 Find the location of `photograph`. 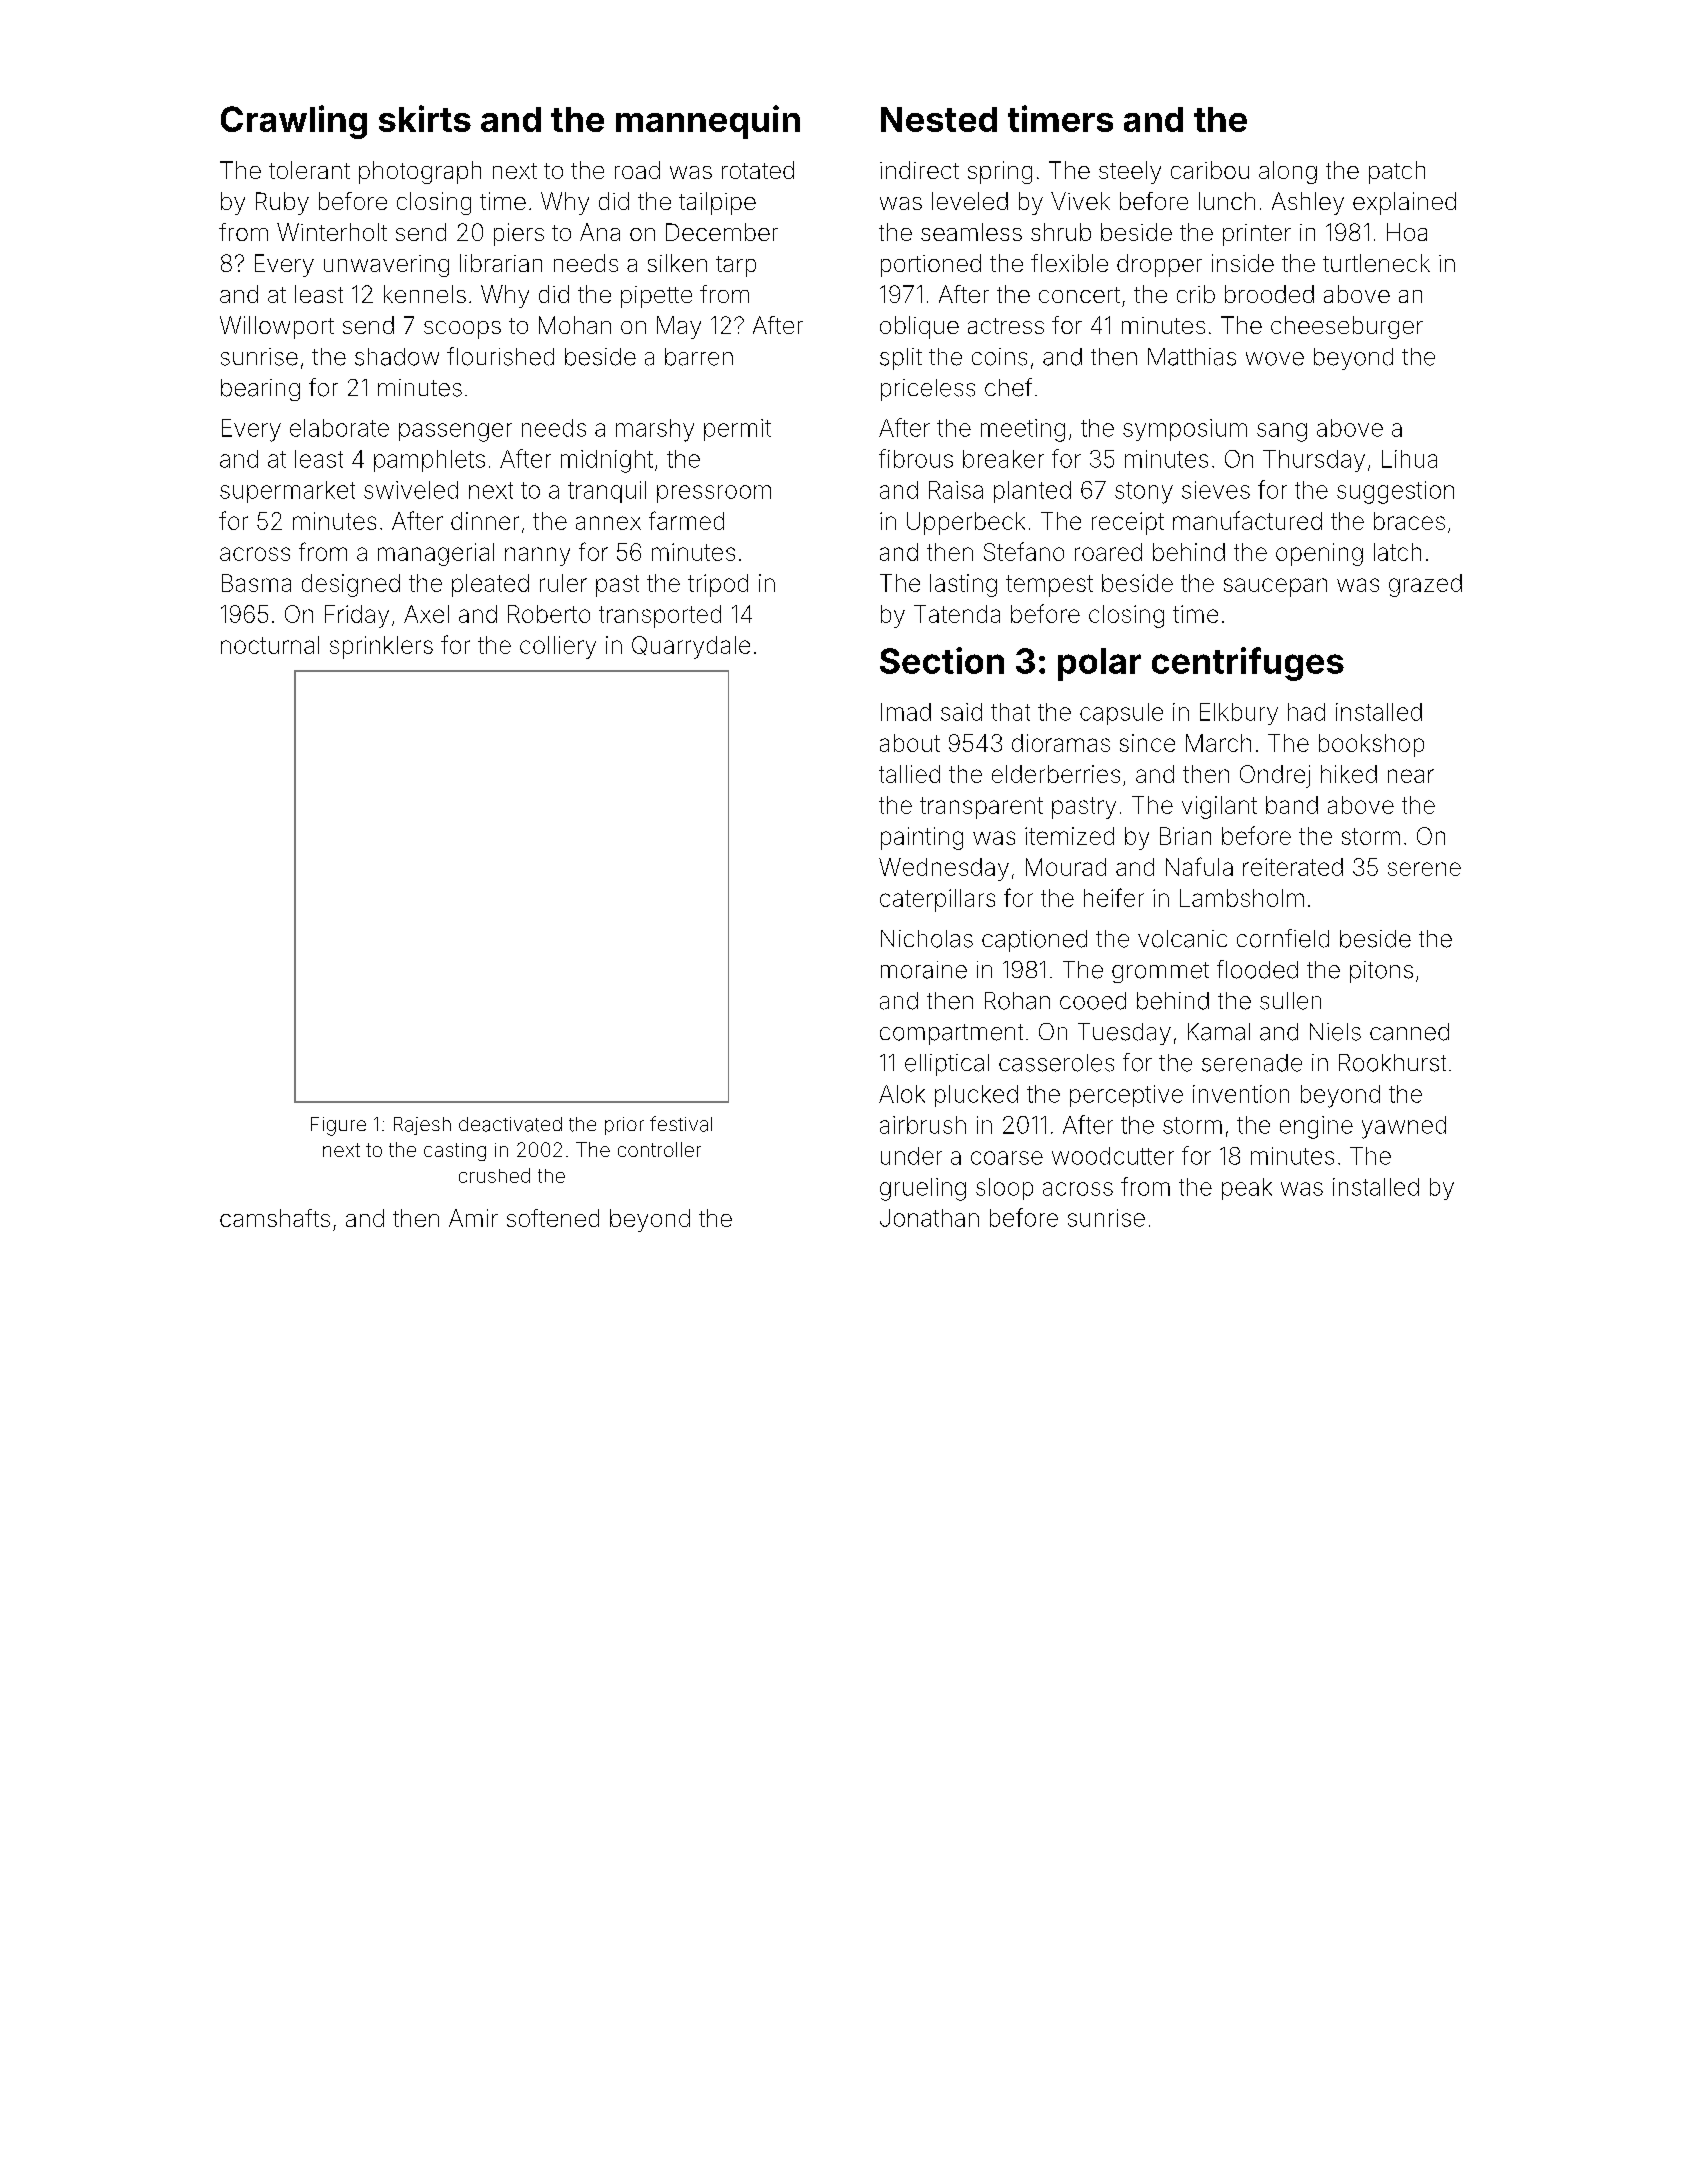

photograph is located at coordinates (420, 172).
